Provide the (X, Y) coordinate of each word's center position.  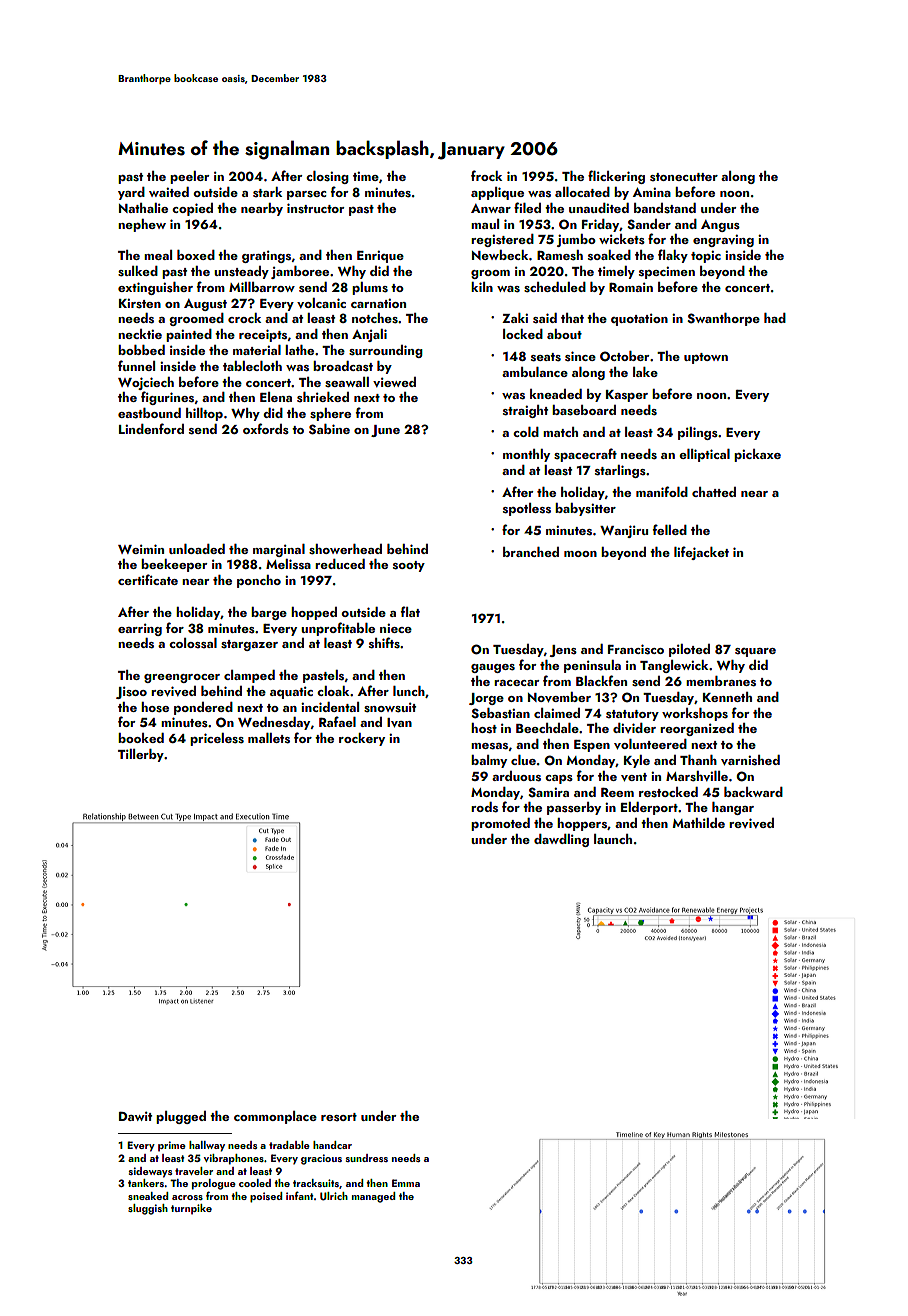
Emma (406, 1183)
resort (339, 1117)
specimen (667, 273)
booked (141, 738)
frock (486, 175)
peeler (189, 177)
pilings (698, 433)
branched (531, 552)
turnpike (191, 1209)
